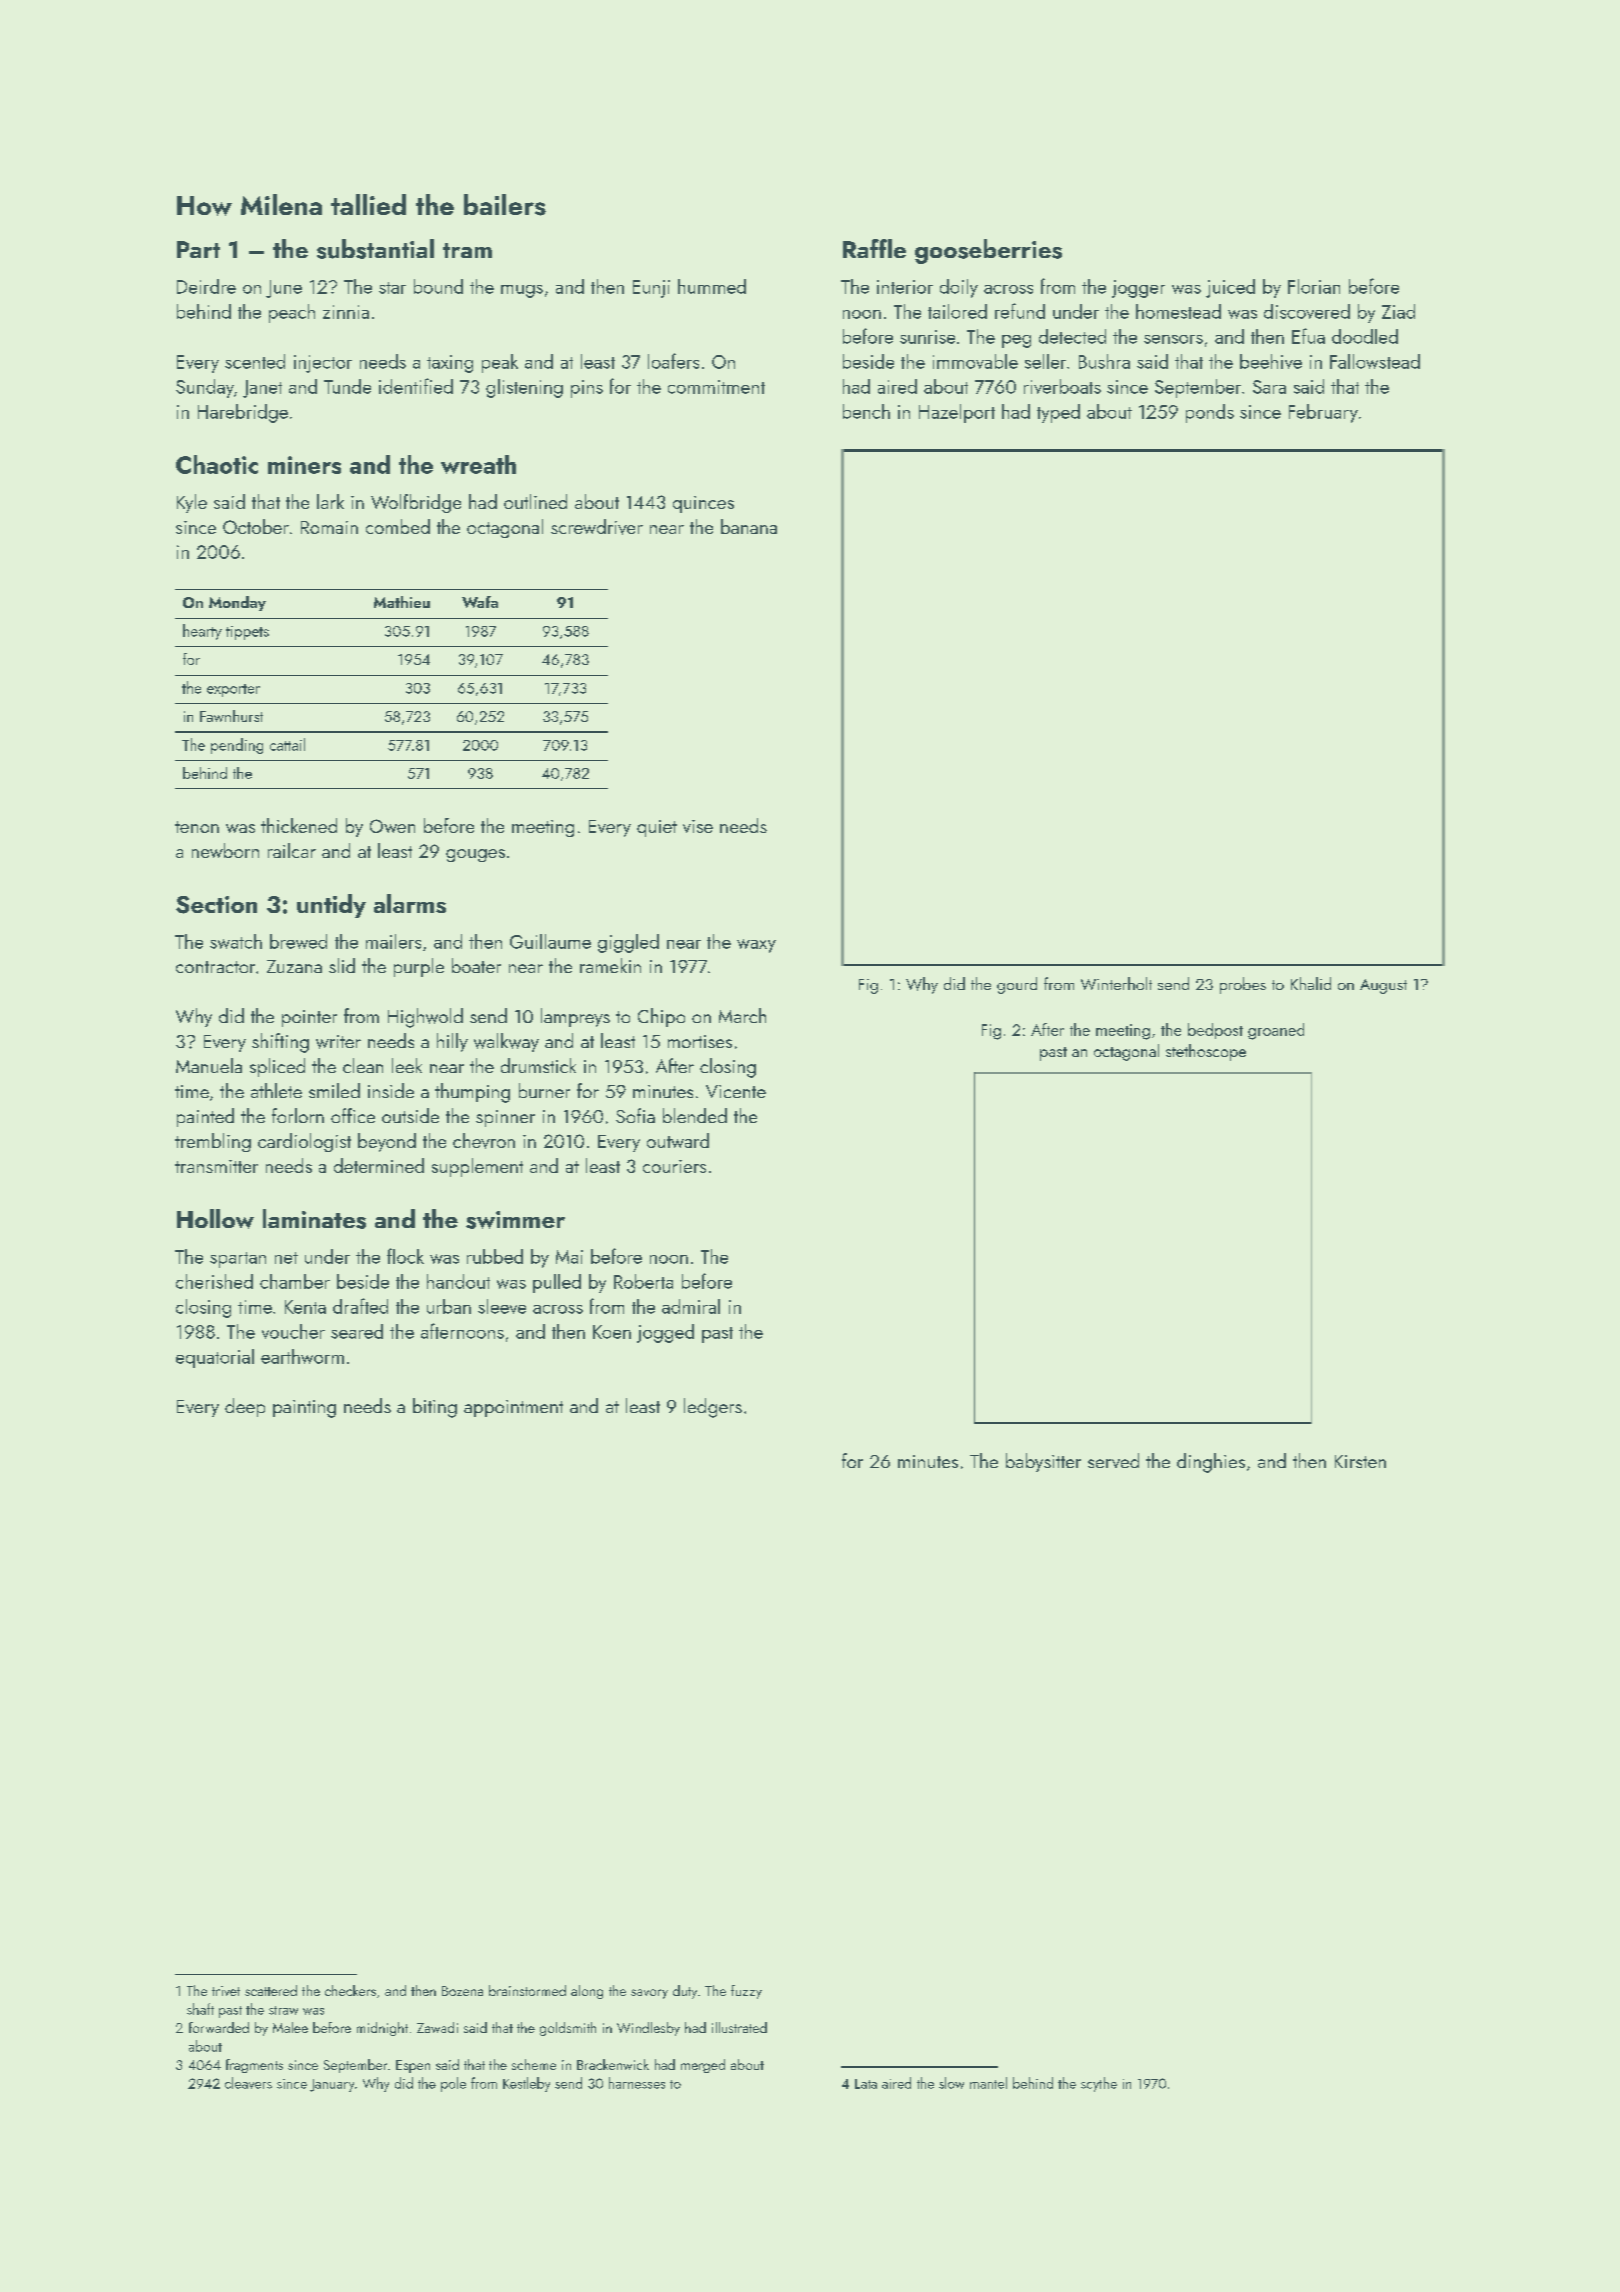 The image size is (1620, 2292). What do you see at coordinates (716, 387) in the screenshot?
I see `commitment` at bounding box center [716, 387].
